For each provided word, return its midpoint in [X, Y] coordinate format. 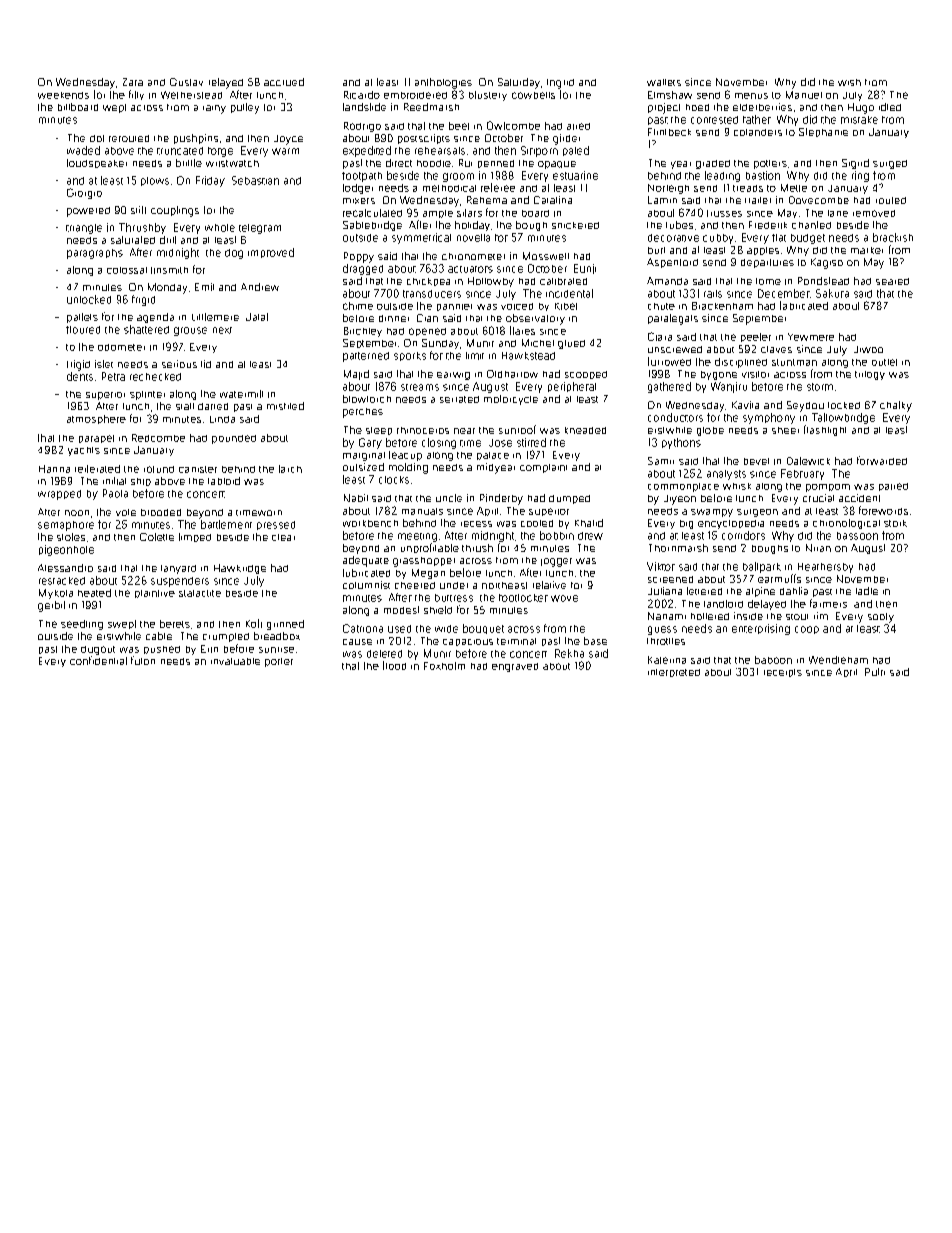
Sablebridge [372, 226]
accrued [284, 82]
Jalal [257, 317]
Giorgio [84, 193]
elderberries [762, 107]
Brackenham [722, 306]
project [664, 108]
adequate [366, 561]
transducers [432, 294]
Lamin [662, 200]
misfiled [285, 406]
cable [159, 636]
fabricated [804, 305]
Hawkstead [528, 356]
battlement [226, 524]
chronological [846, 524]
